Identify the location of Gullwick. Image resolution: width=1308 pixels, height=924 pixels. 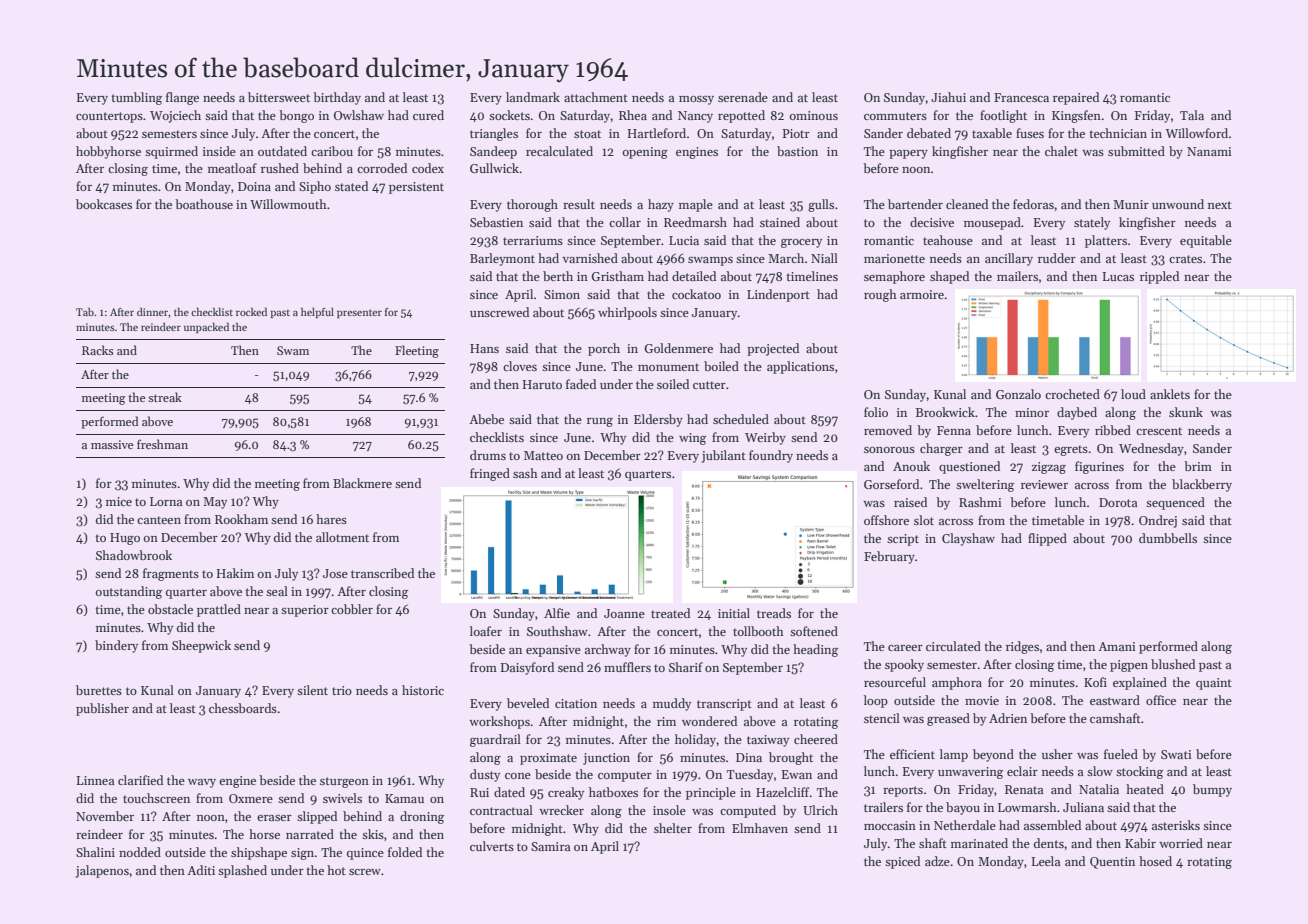
(494, 168).
